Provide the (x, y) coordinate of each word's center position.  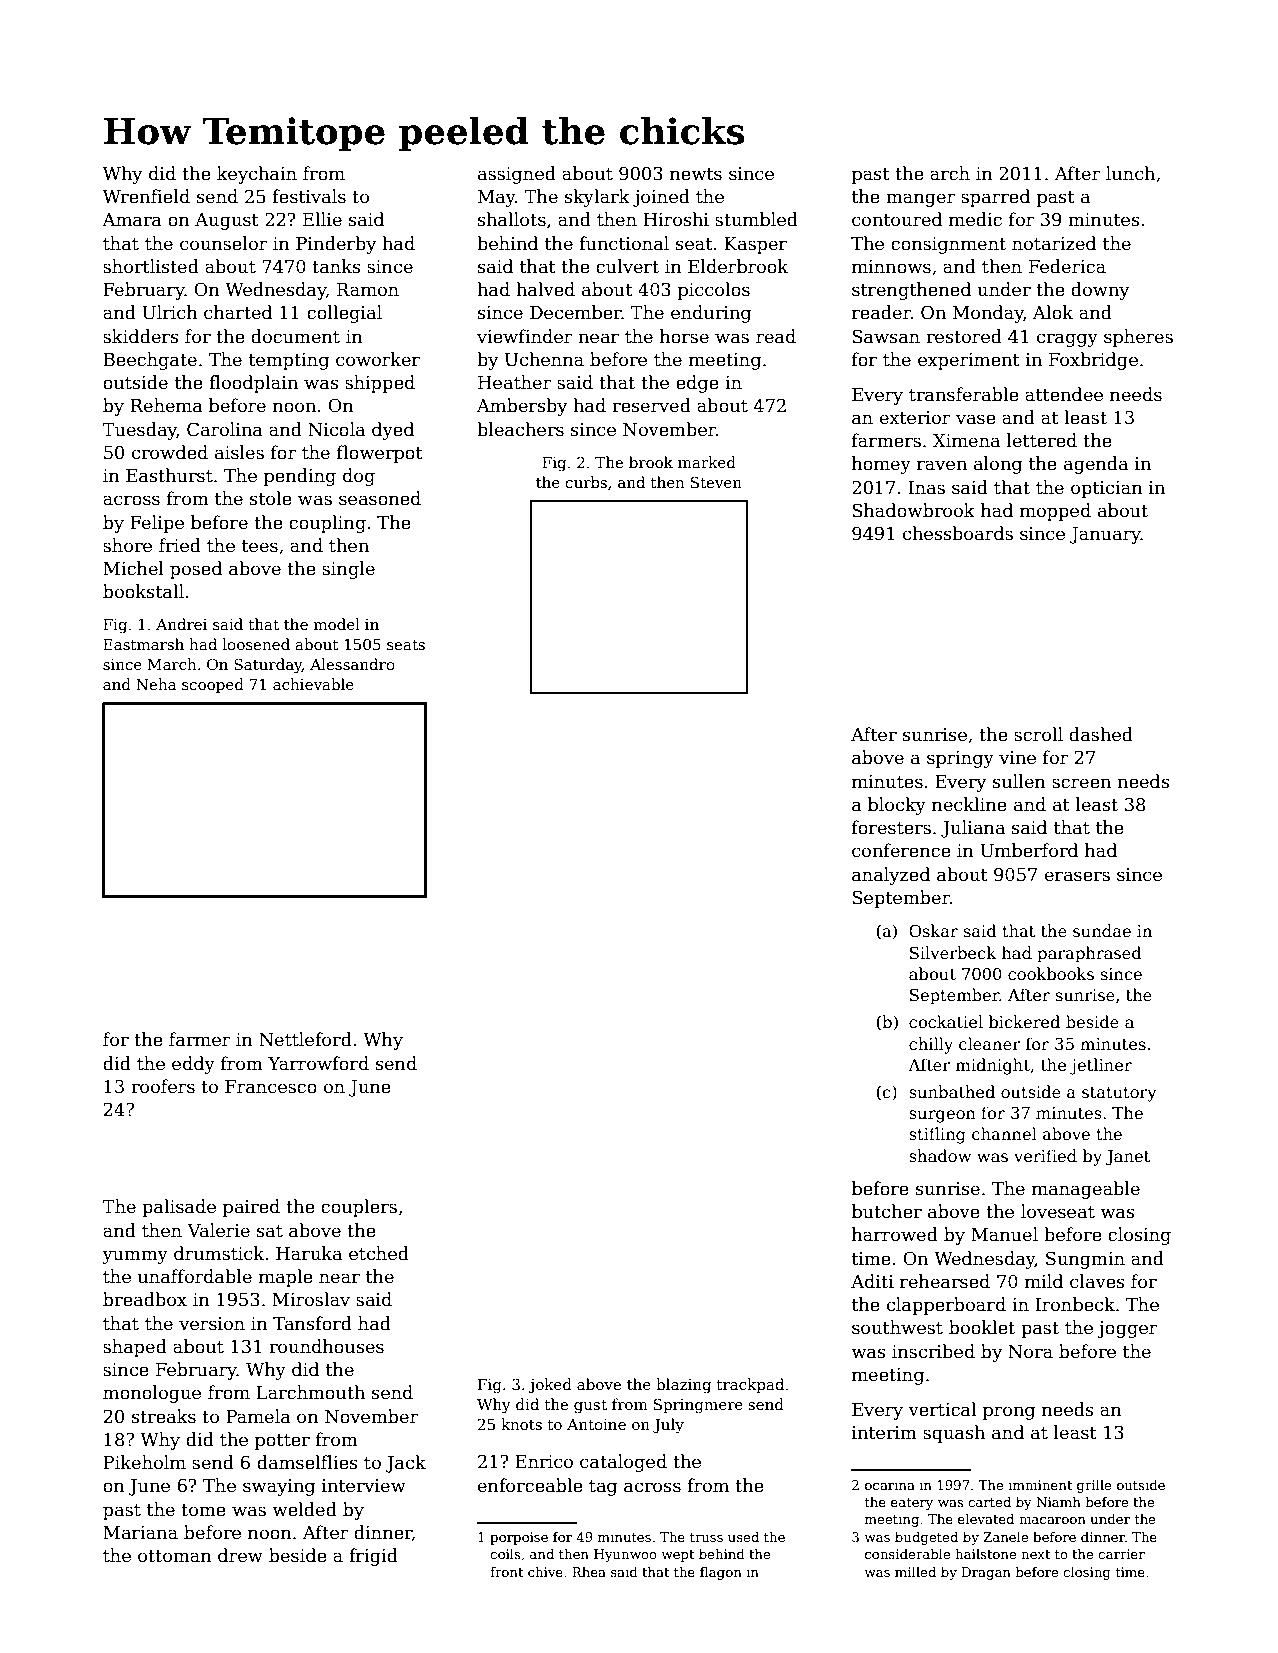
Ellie (322, 219)
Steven (716, 482)
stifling (937, 1135)
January (1105, 535)
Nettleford (305, 1039)
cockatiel (946, 1022)
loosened (256, 644)
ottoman (175, 1556)
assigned (517, 175)
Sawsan (886, 336)
